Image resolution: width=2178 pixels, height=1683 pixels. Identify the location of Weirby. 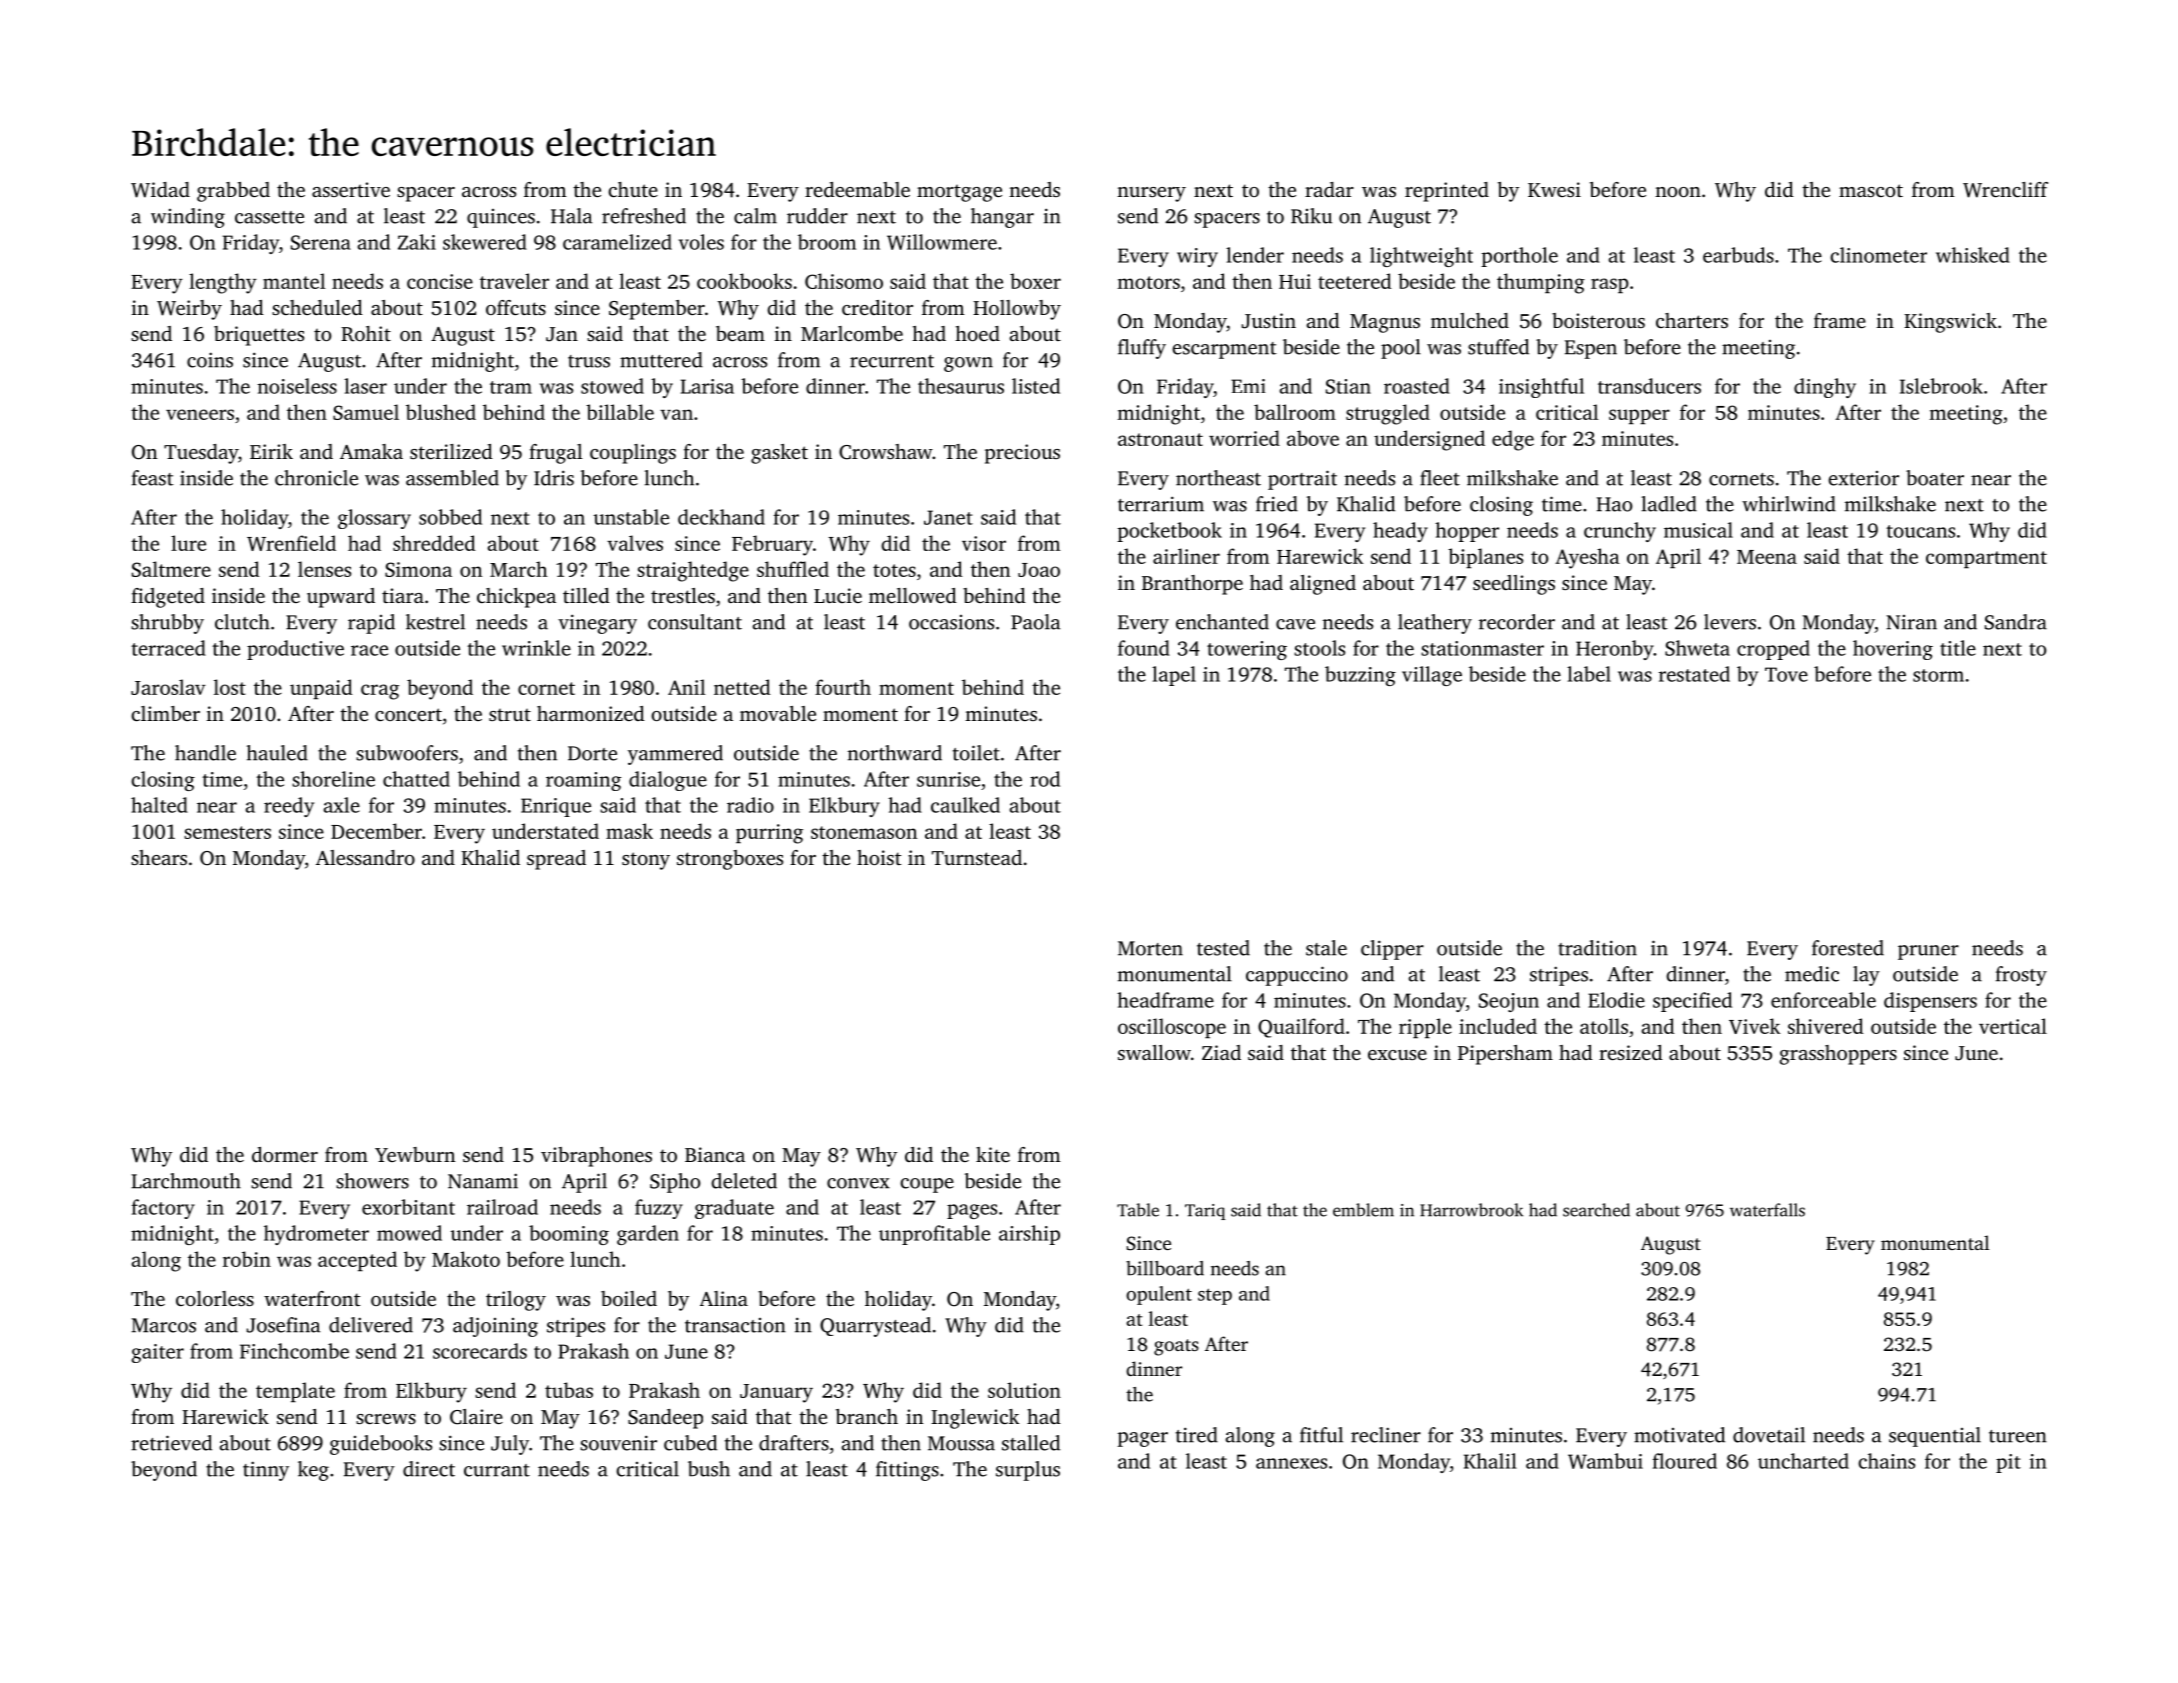
(189, 310).
